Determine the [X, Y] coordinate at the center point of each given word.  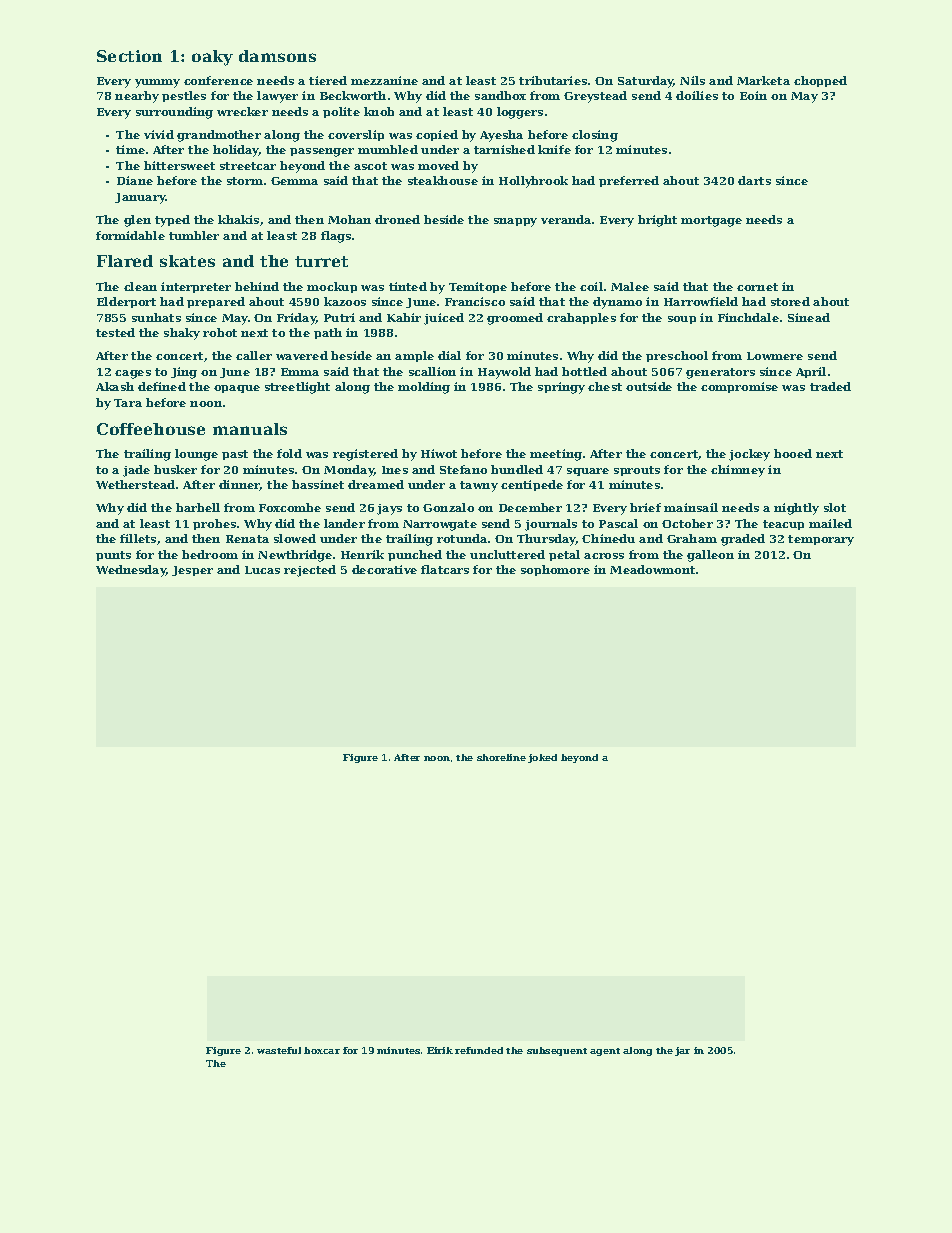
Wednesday [131, 571]
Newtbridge [295, 556]
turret [321, 261]
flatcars [445, 569]
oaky [212, 58]
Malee [630, 286]
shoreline [501, 757]
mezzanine [384, 80]
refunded [479, 1050]
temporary [821, 540]
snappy [515, 222]
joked [542, 758]
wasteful [279, 1050]
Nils [692, 80]
